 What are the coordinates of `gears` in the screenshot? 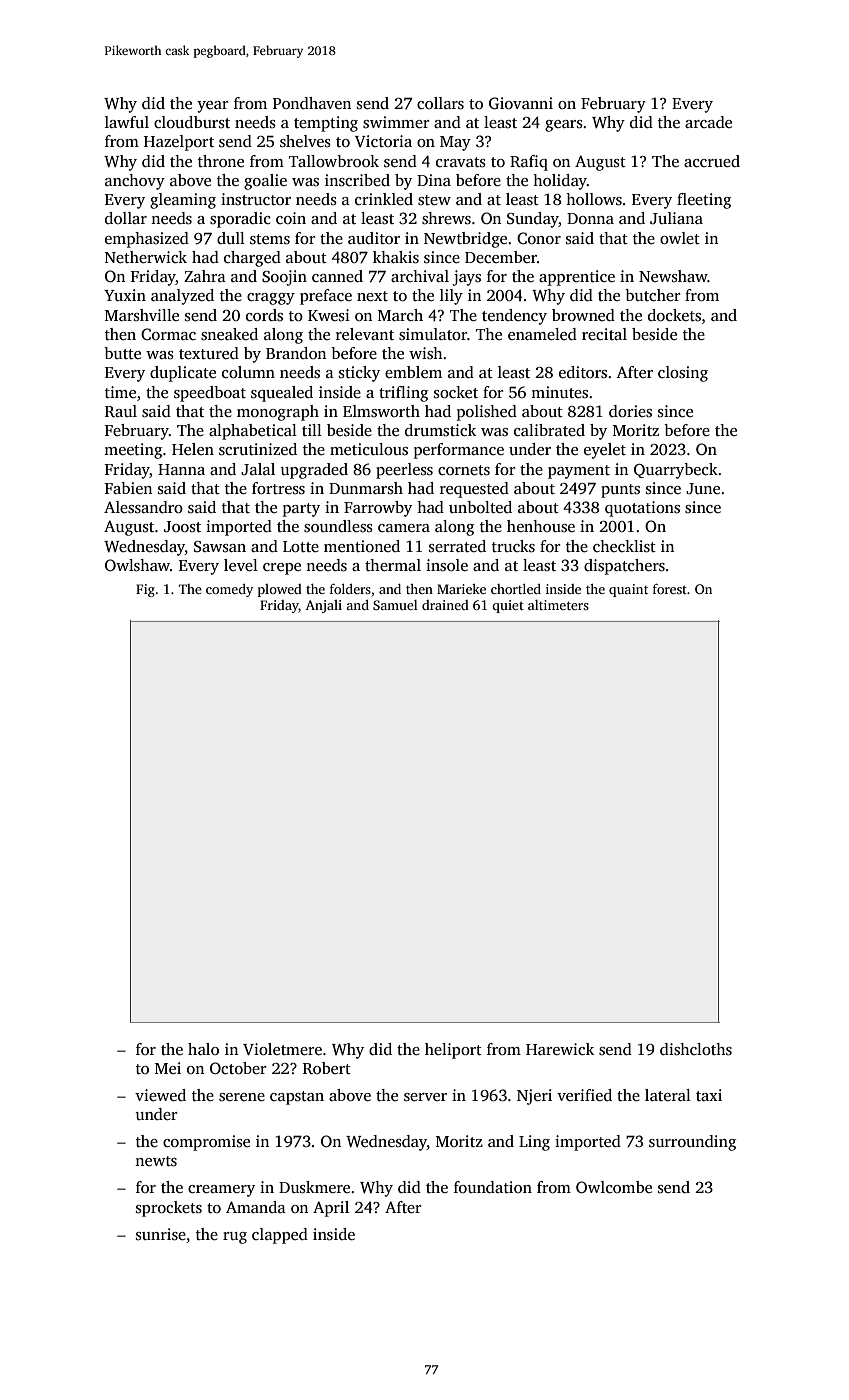 It's located at (564, 126).
